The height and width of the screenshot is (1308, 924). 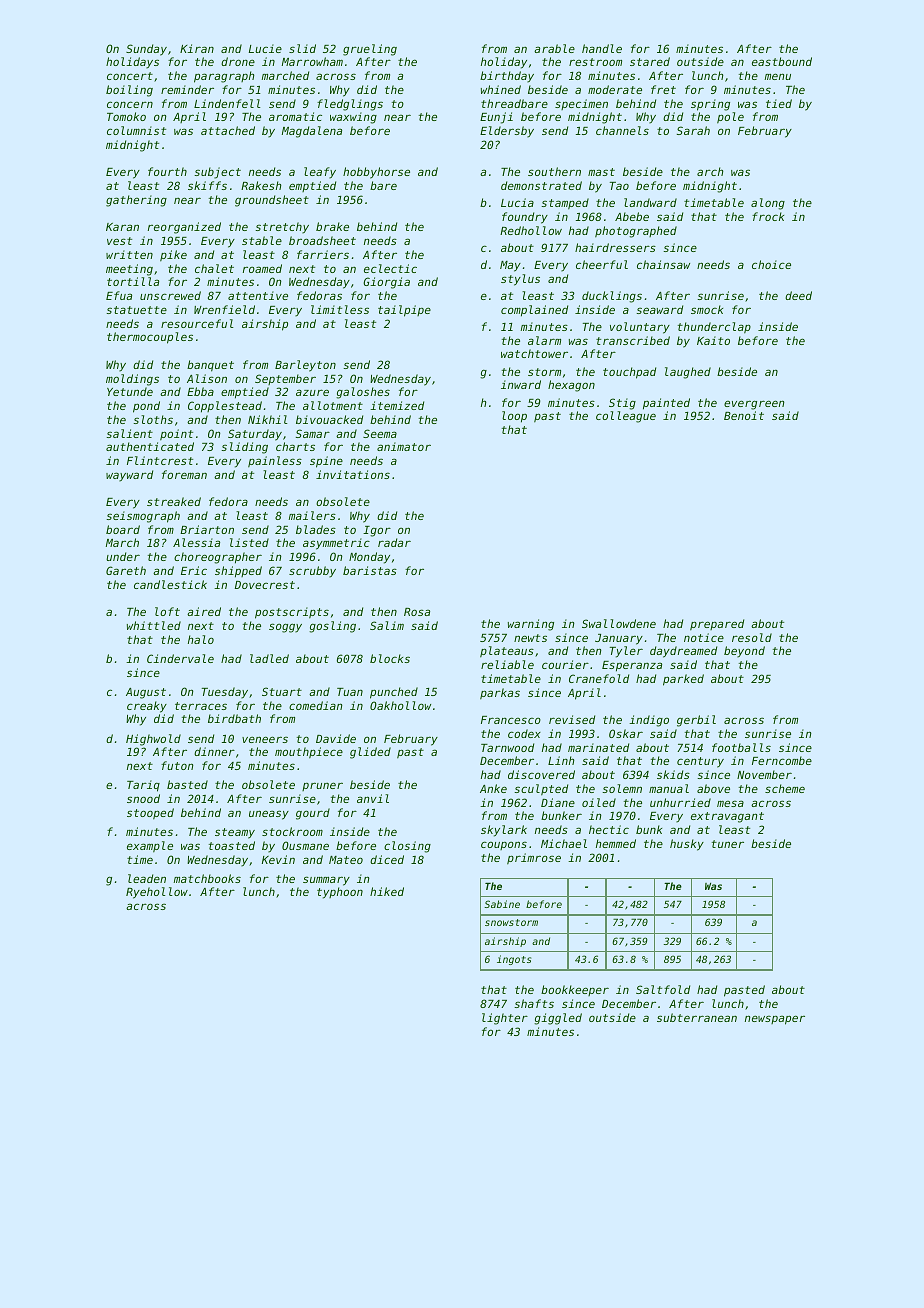 I want to click on Ryehollow, so click(x=157, y=893).
